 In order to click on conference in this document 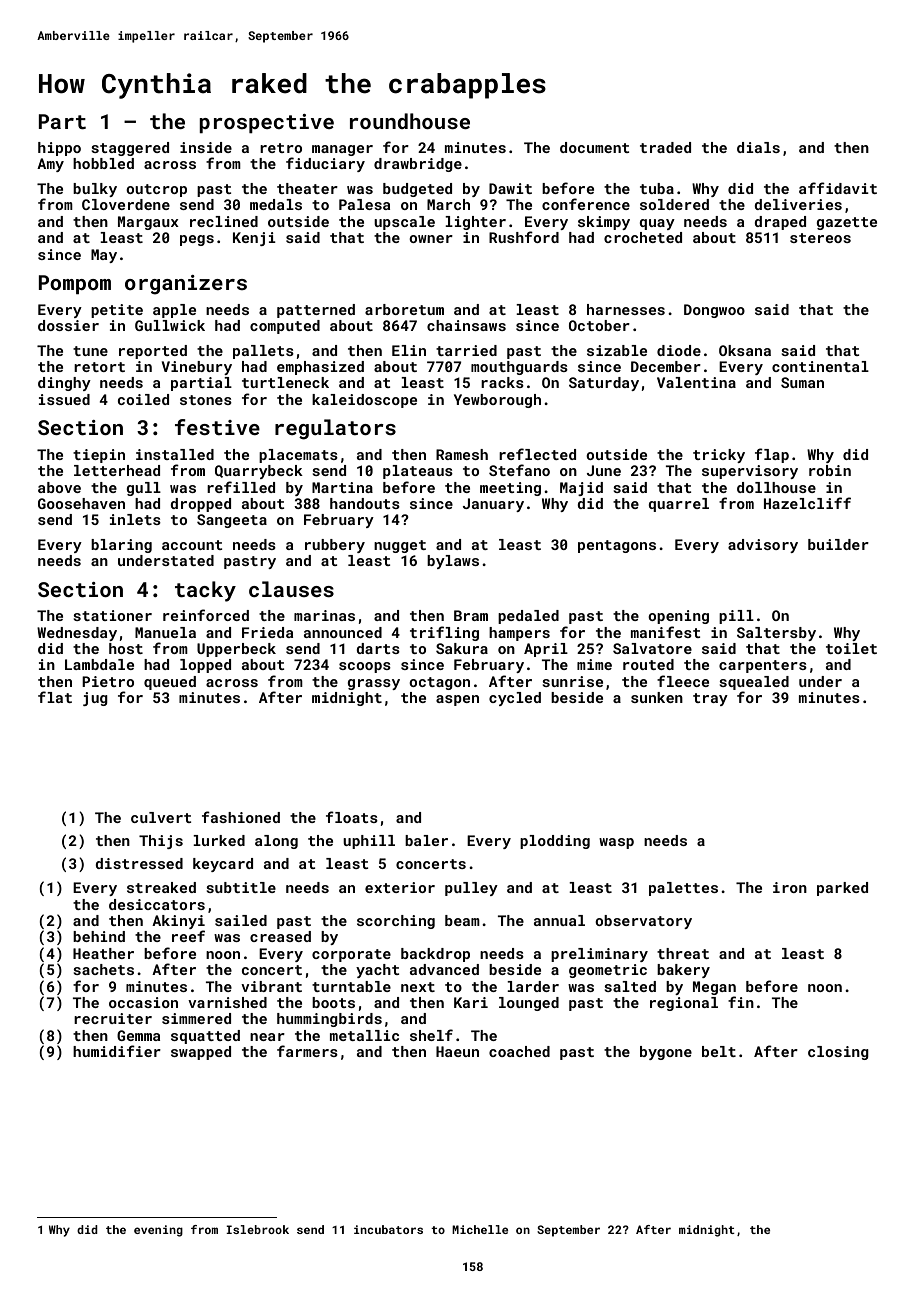, I will do `click(586, 204)`.
